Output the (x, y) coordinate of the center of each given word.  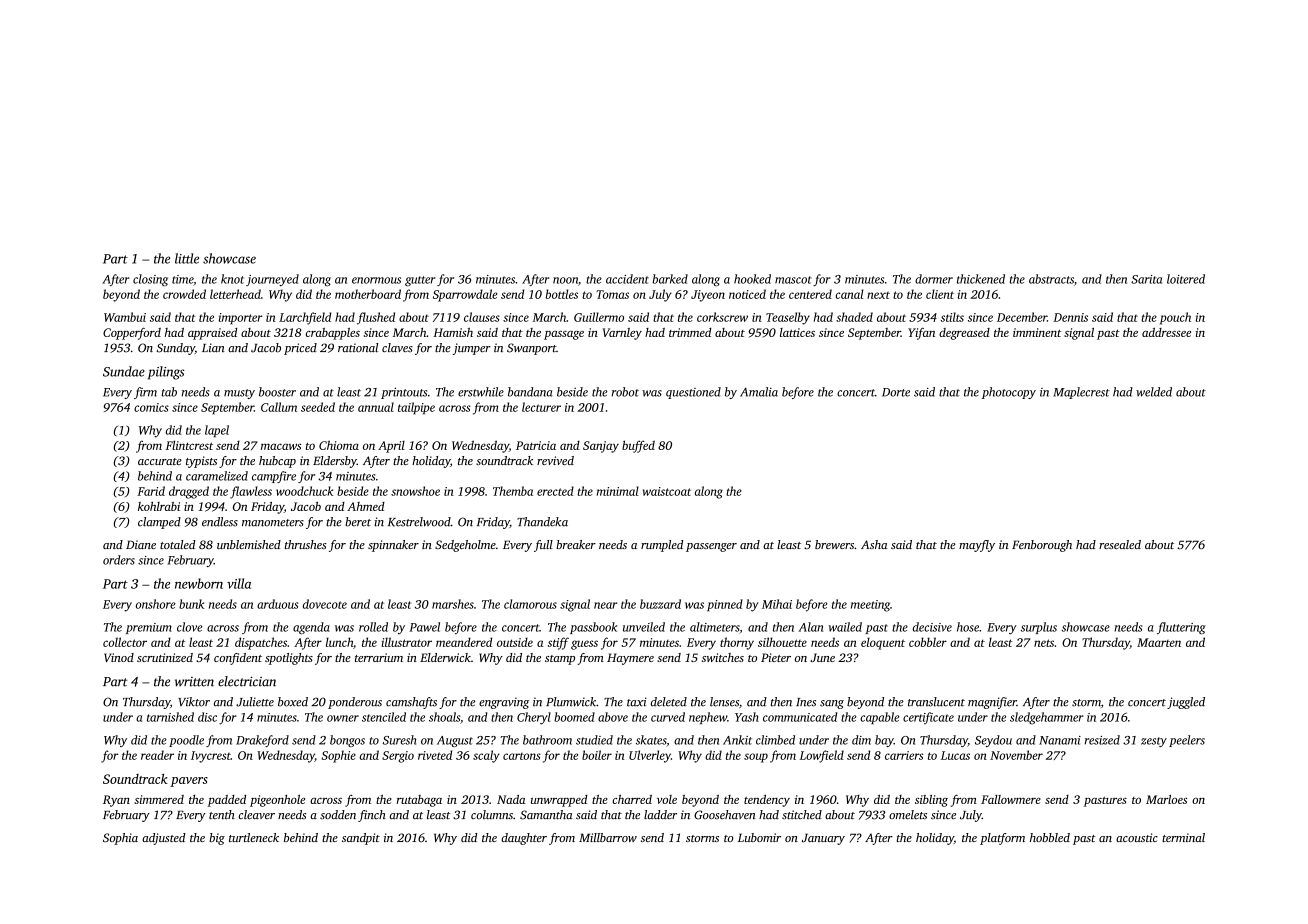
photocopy (1009, 393)
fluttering (1181, 628)
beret (358, 522)
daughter (524, 839)
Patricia (536, 445)
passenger (711, 547)
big (217, 839)
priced (300, 349)
